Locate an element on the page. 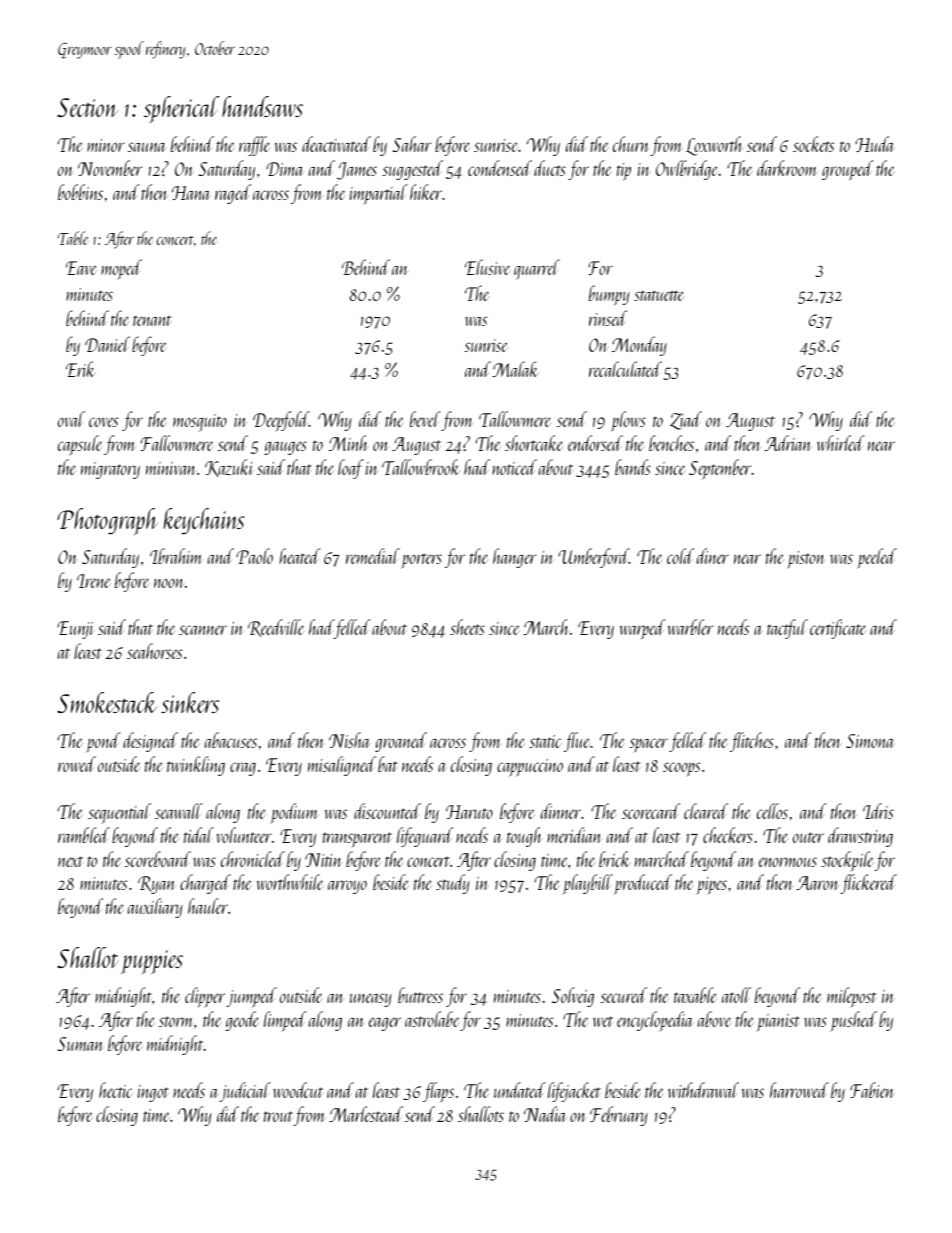  Nadia is located at coordinates (545, 1114).
